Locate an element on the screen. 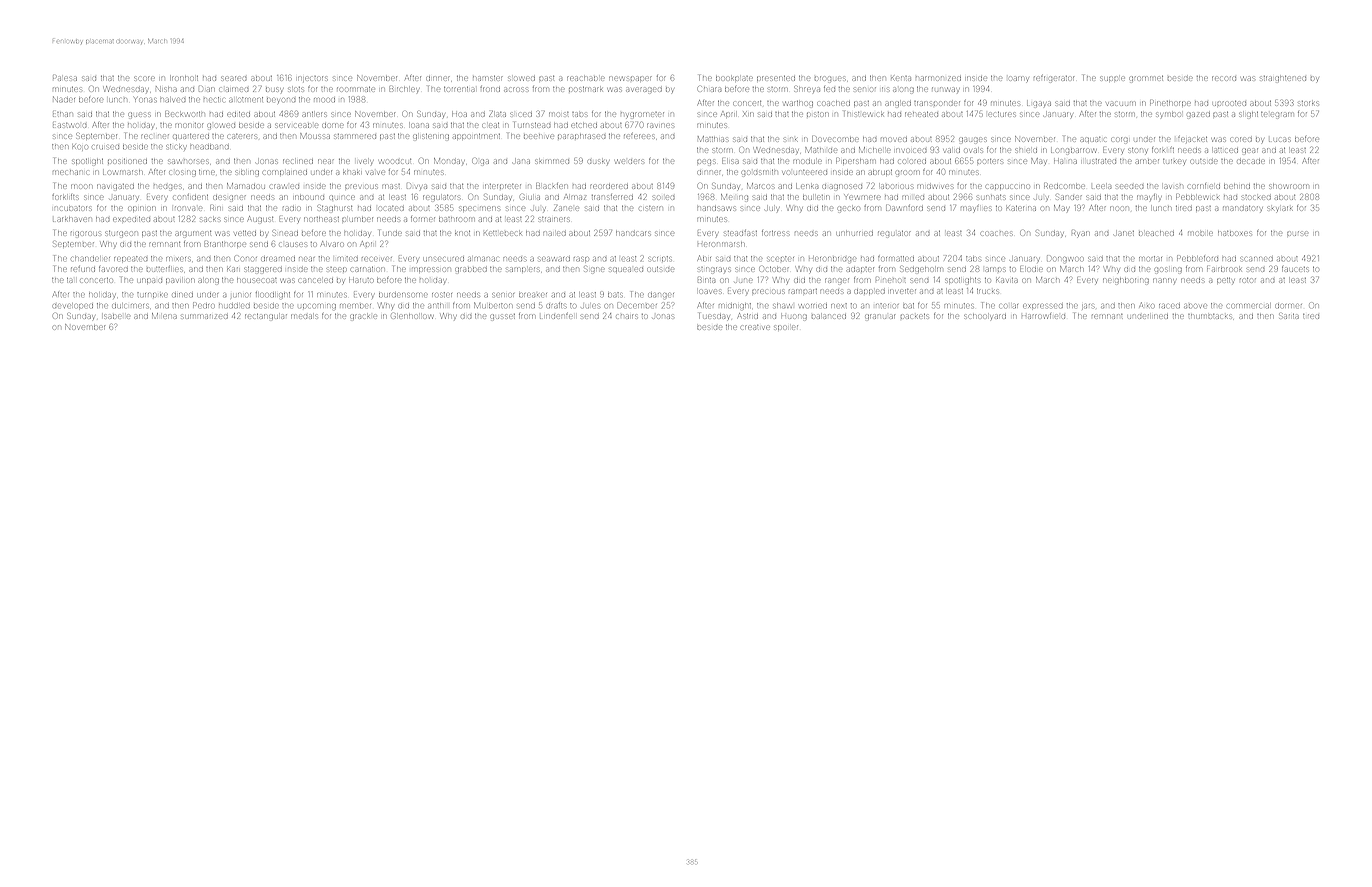  favored is located at coordinates (113, 269).
